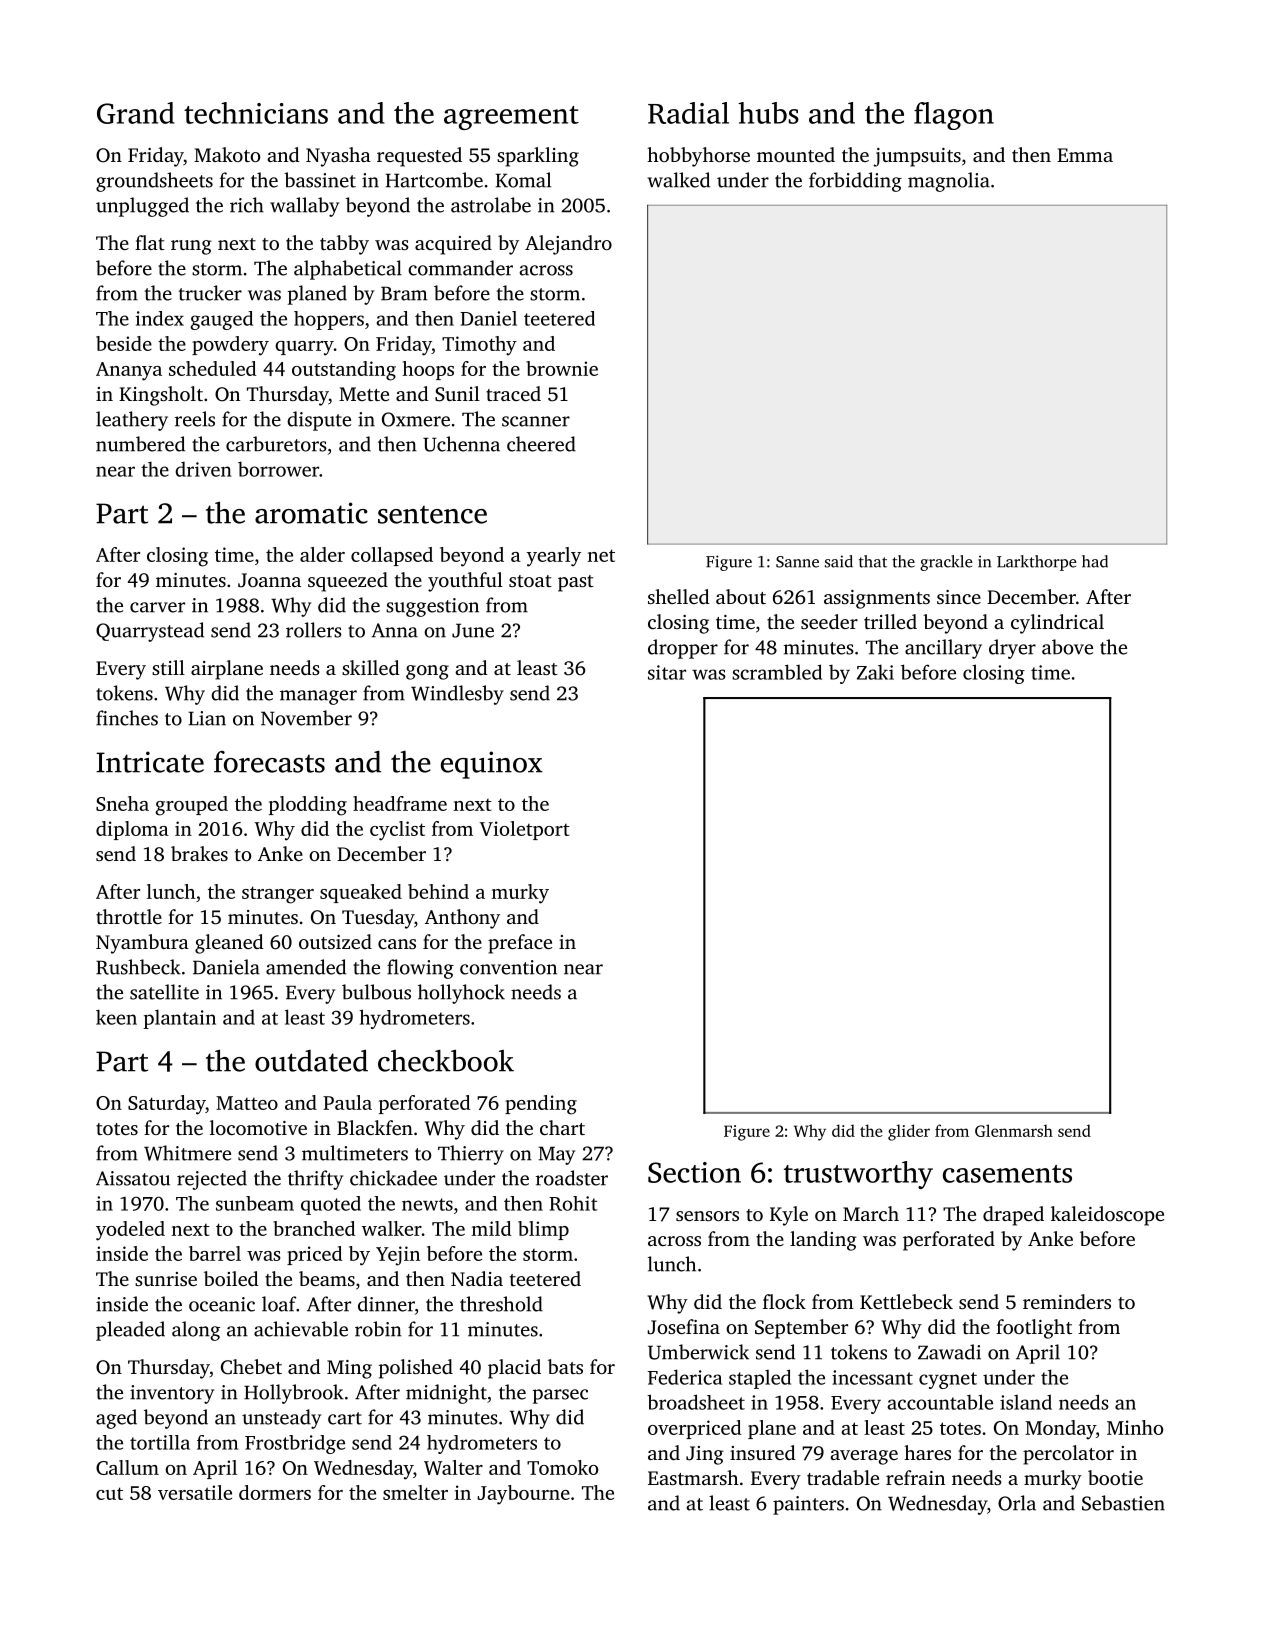 The width and height of the screenshot is (1263, 1635). What do you see at coordinates (136, 113) in the screenshot?
I see `Grand` at bounding box center [136, 113].
